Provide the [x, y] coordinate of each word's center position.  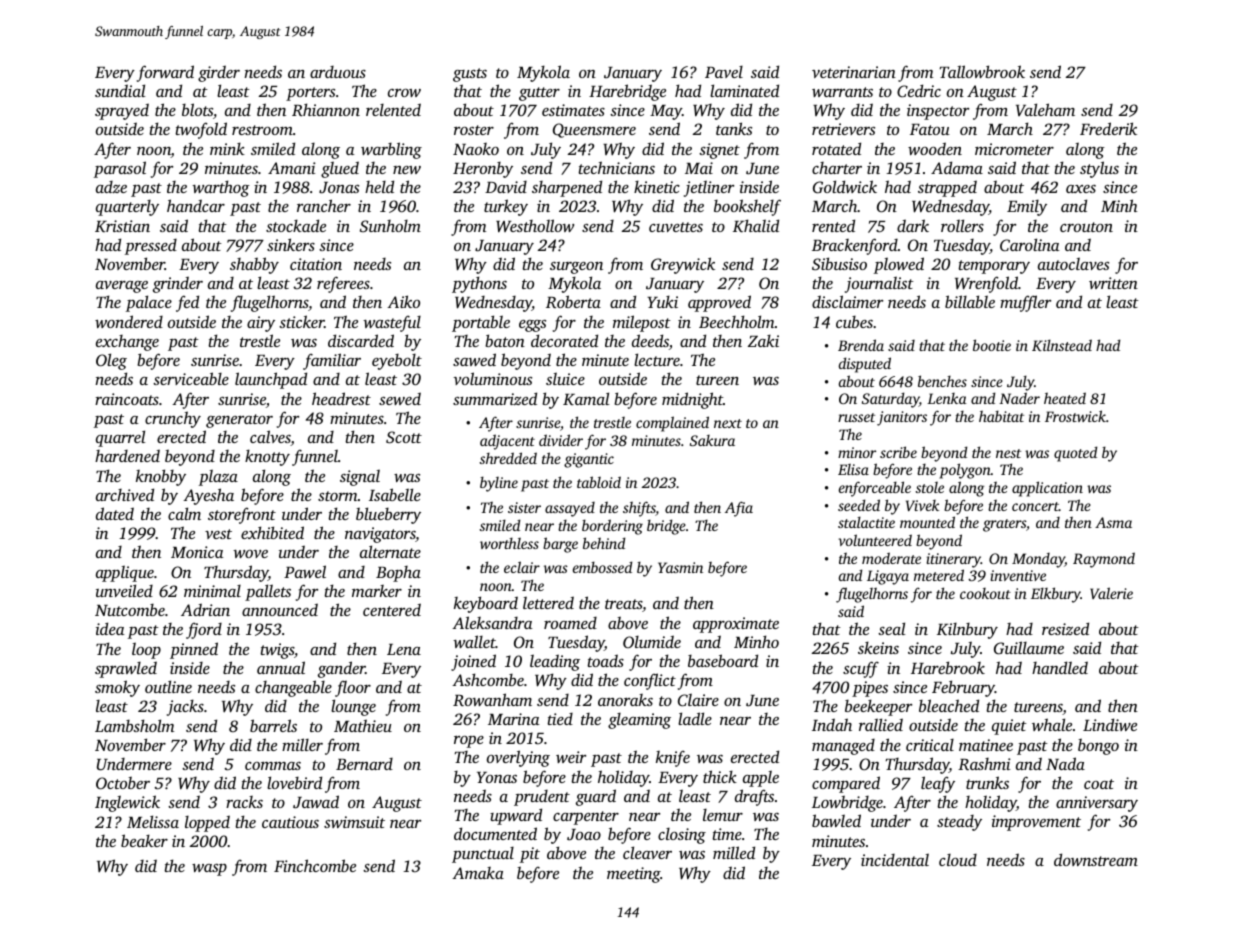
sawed [474, 359]
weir [571, 757]
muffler [1025, 303]
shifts [639, 509]
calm [184, 513]
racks [244, 802]
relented [393, 109]
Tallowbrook [982, 71]
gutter [539, 94]
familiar [332, 361]
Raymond [1104, 560]
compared [846, 784]
